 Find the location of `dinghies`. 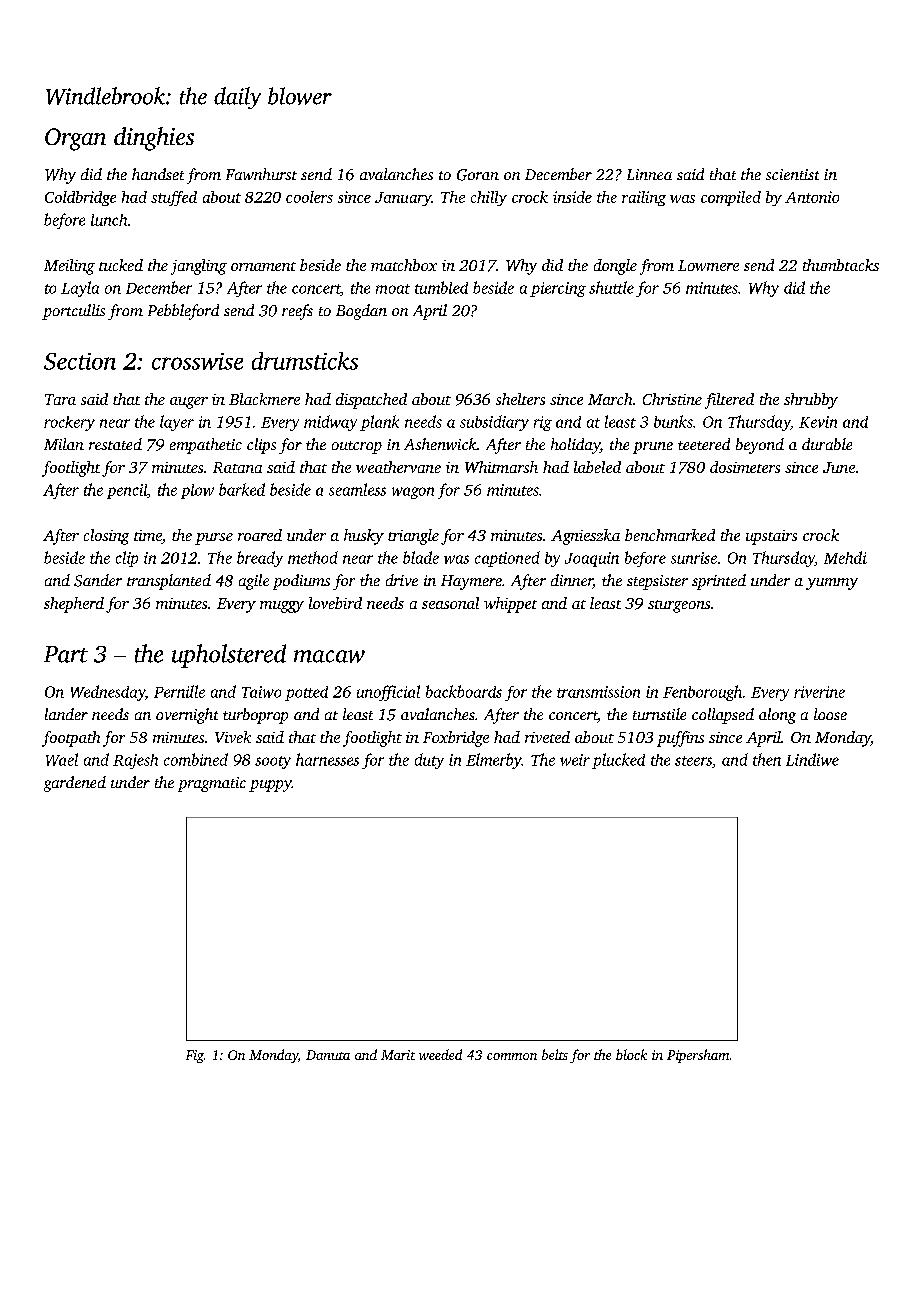

dinghies is located at coordinates (154, 139).
